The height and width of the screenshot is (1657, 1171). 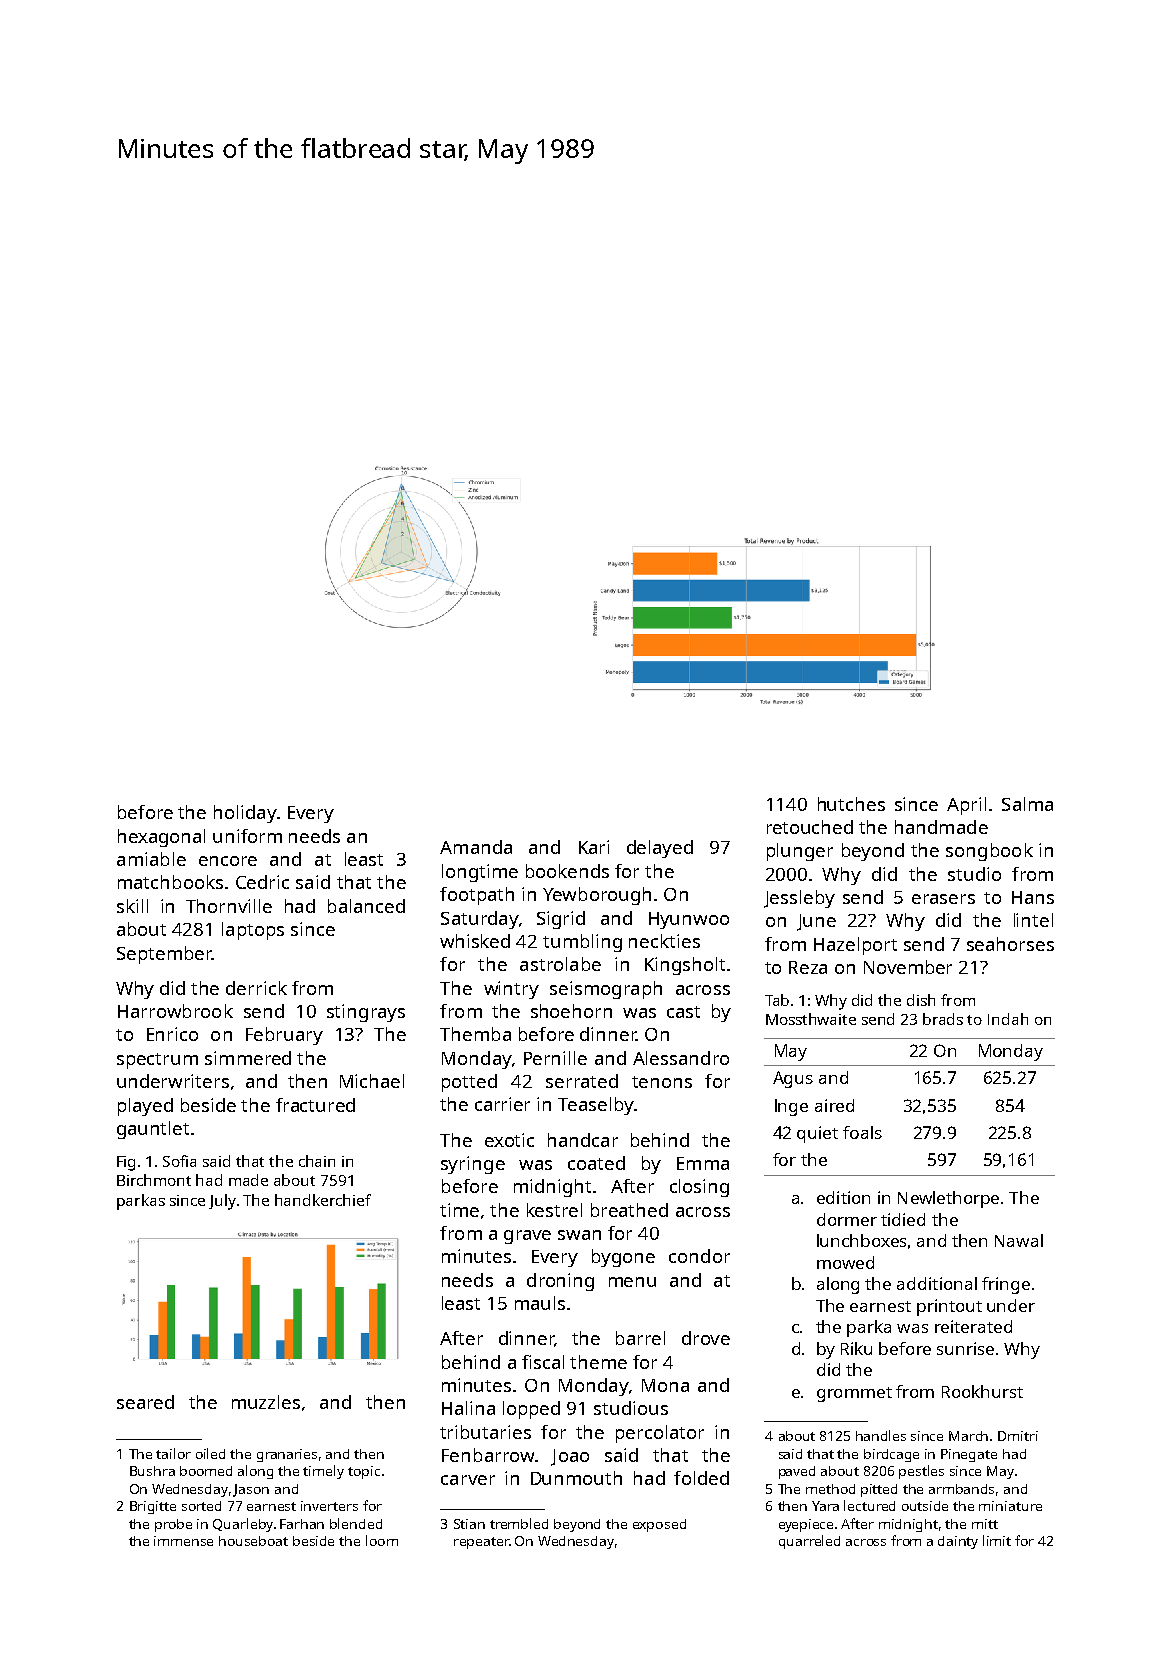 What do you see at coordinates (543, 1362) in the screenshot?
I see `fiscal` at bounding box center [543, 1362].
